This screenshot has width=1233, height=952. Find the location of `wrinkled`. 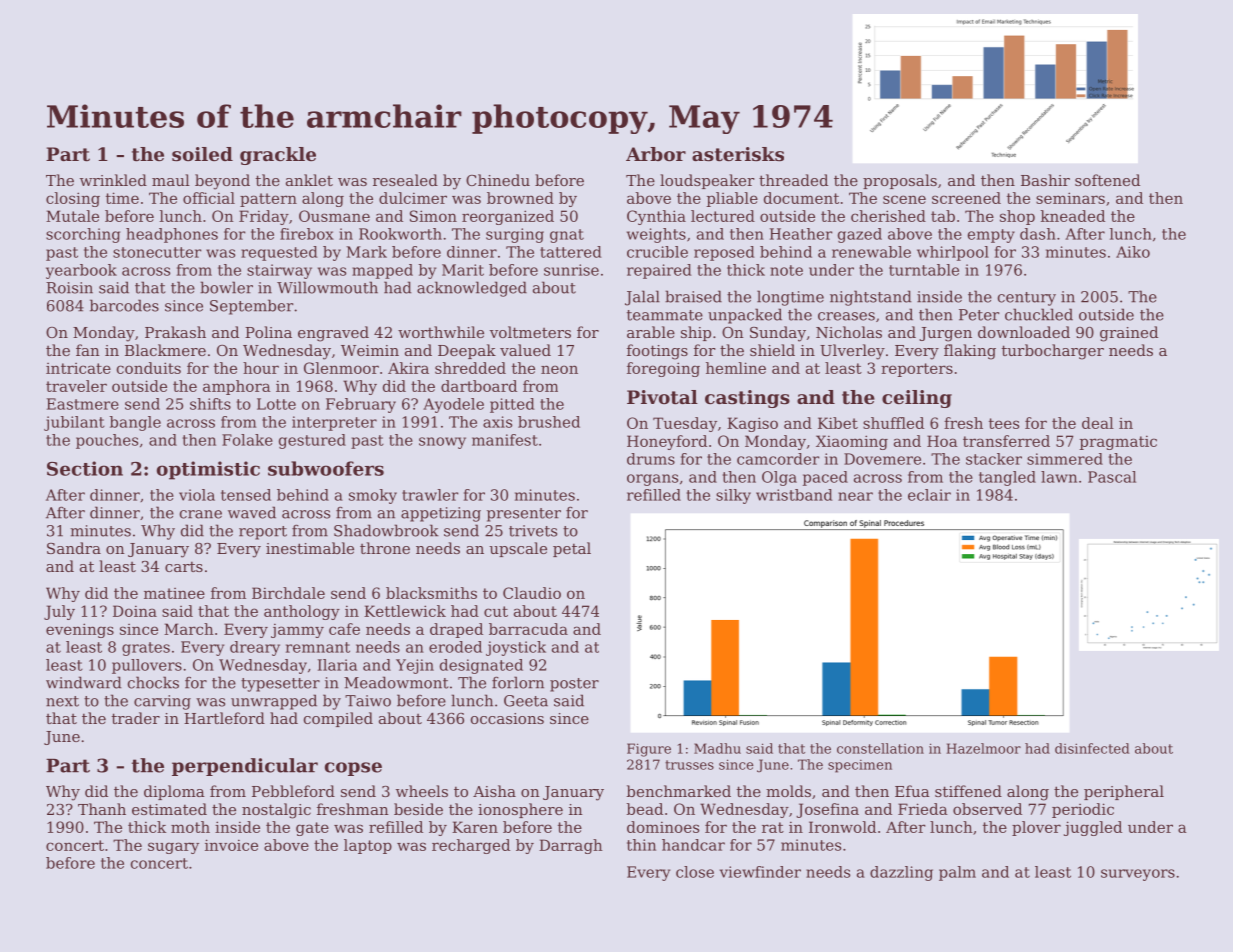

wrinkled is located at coordinates (113, 180).
